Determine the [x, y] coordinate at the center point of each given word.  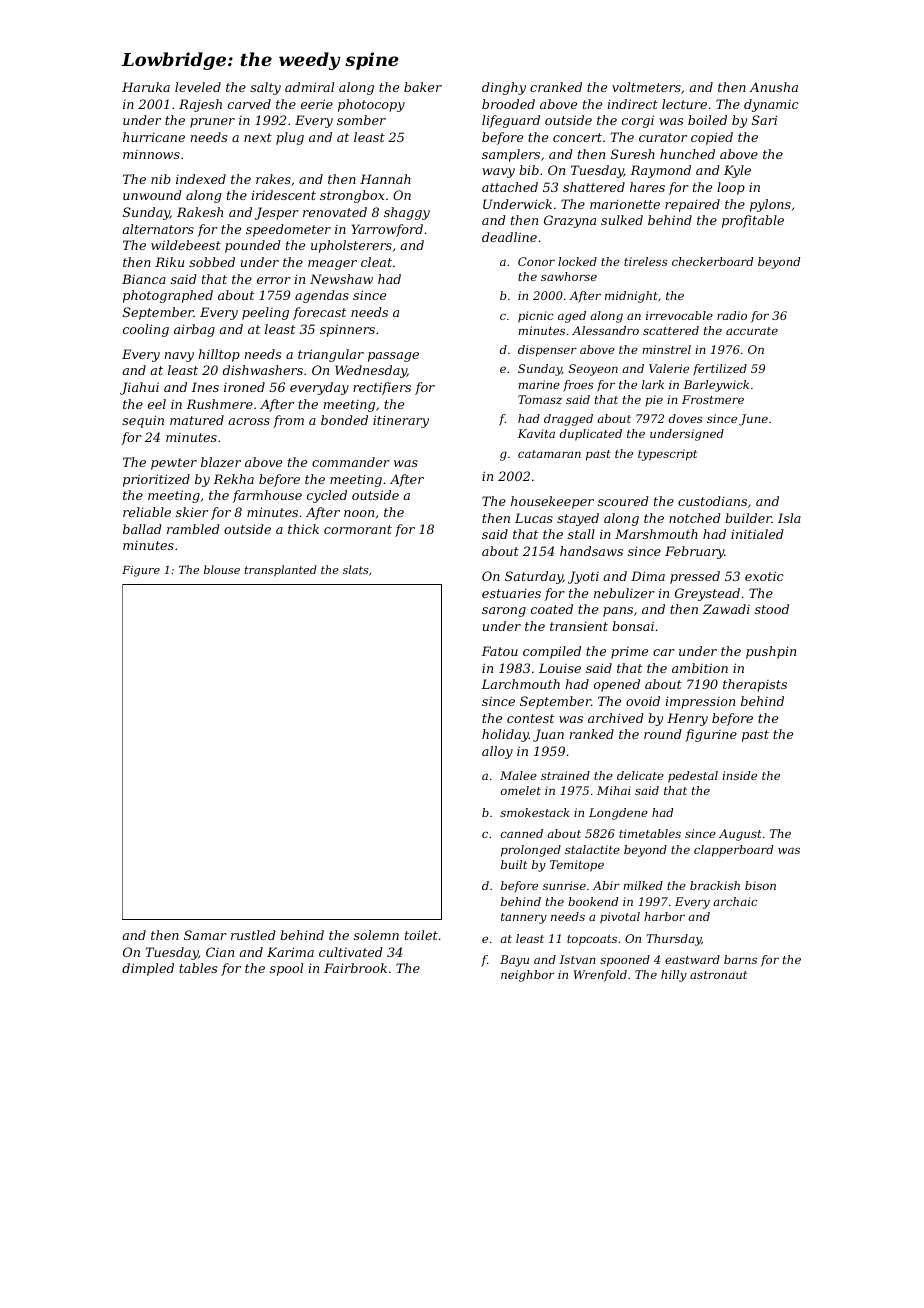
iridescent [283, 195]
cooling [146, 330]
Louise [560, 668]
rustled [253, 935]
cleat [376, 262]
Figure [141, 571]
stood [772, 609]
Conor [536, 261]
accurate [752, 331]
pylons [770, 205]
